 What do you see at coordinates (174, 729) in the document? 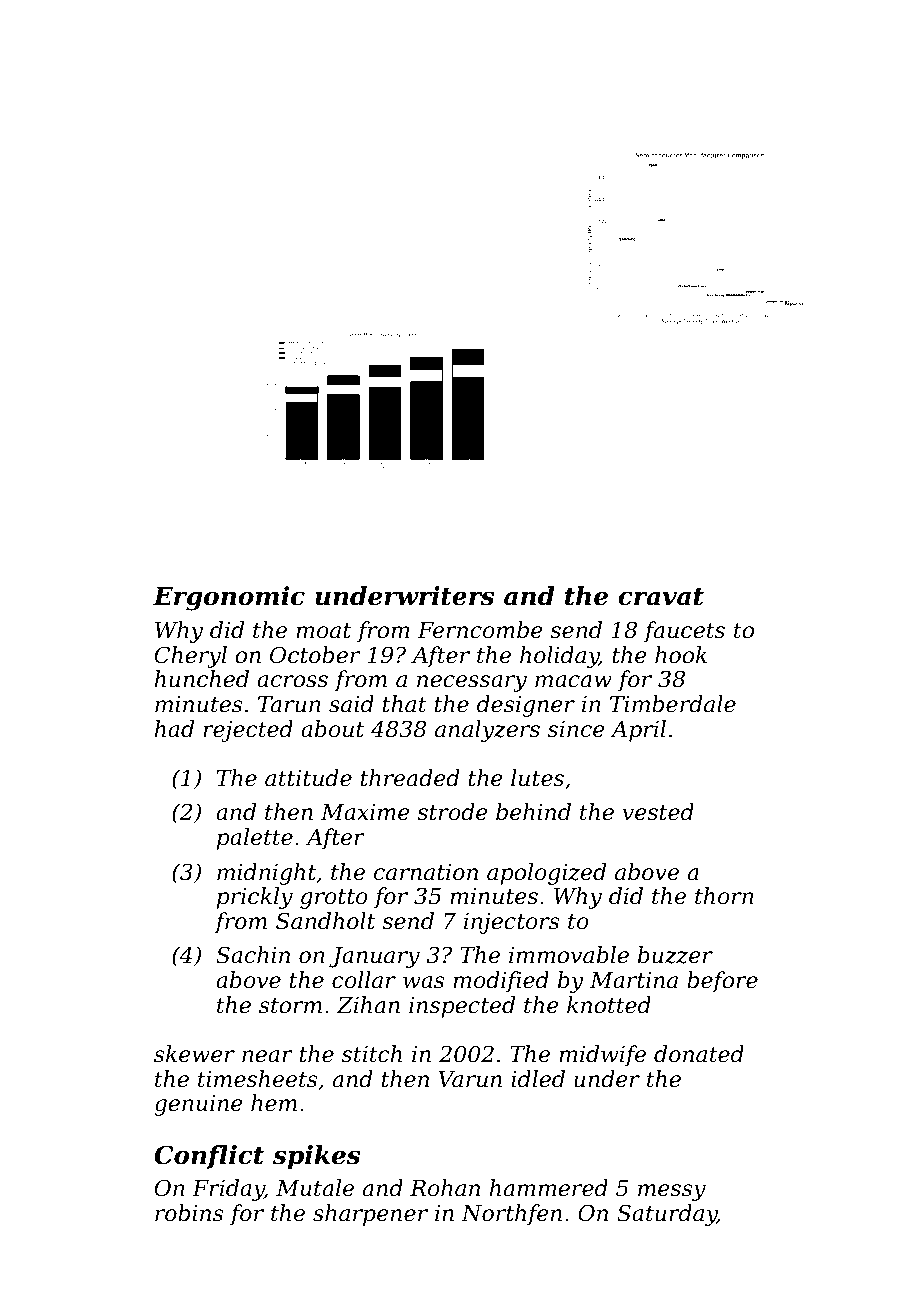
I see `had` at bounding box center [174, 729].
